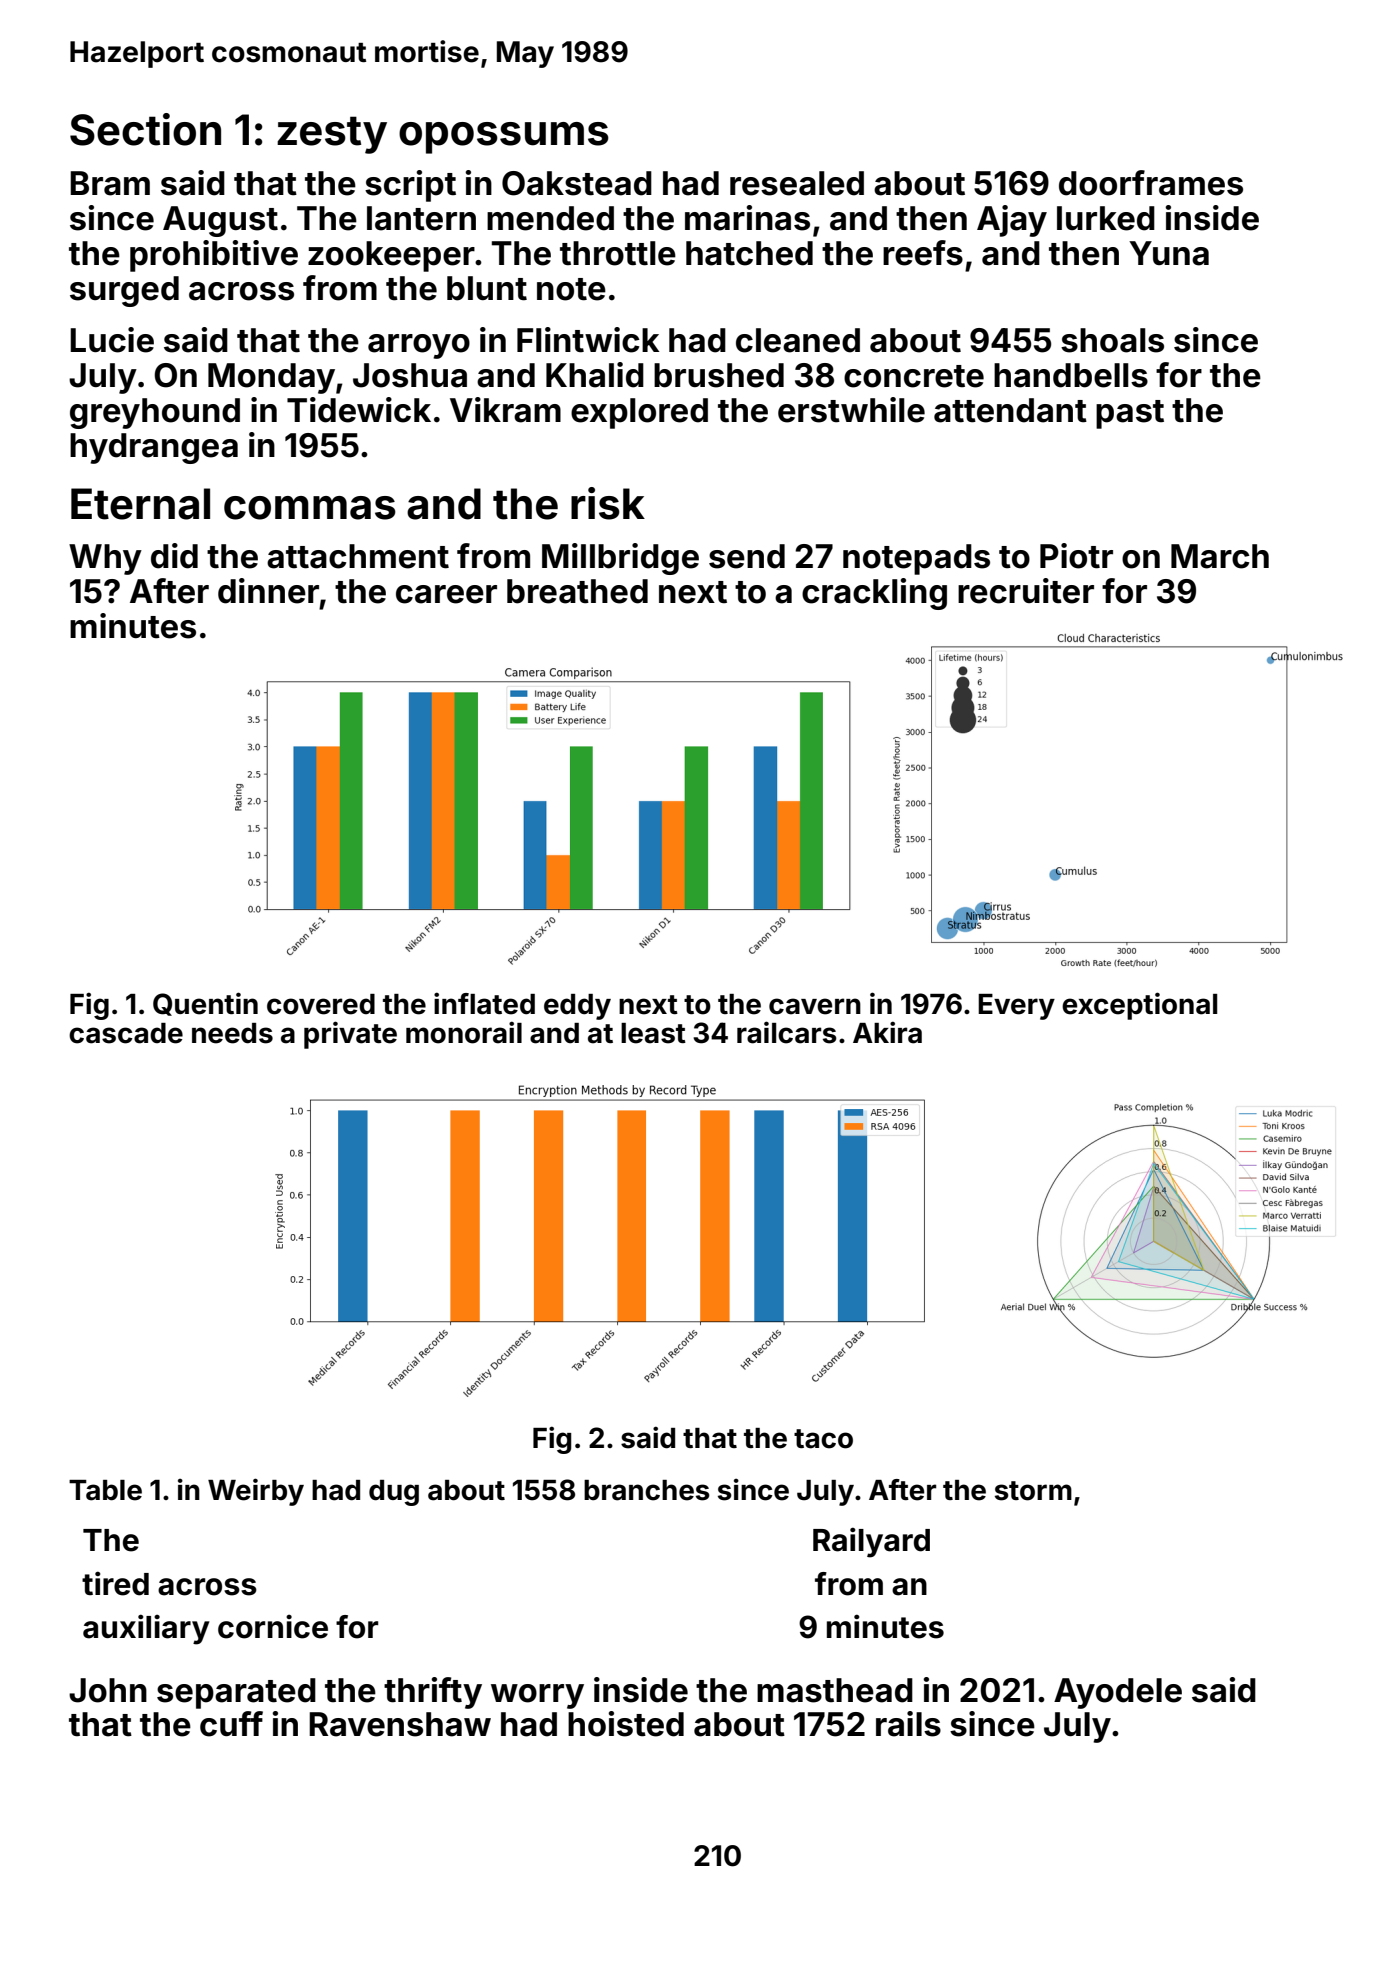 The height and width of the image is (1969, 1386). What do you see at coordinates (1130, 414) in the image?
I see `past` at bounding box center [1130, 414].
